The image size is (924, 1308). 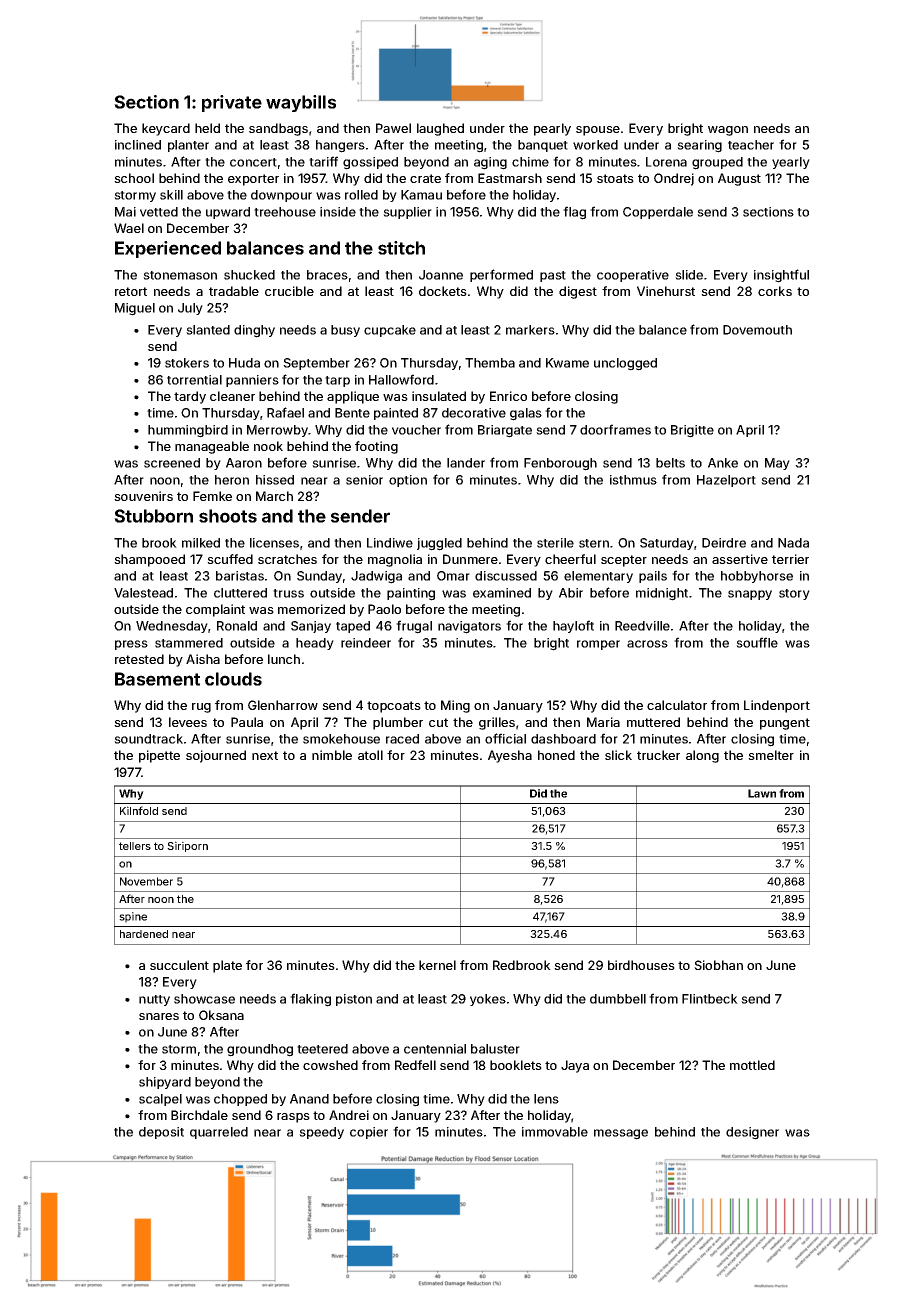 What do you see at coordinates (129, 228) in the screenshot?
I see `Wael` at bounding box center [129, 228].
